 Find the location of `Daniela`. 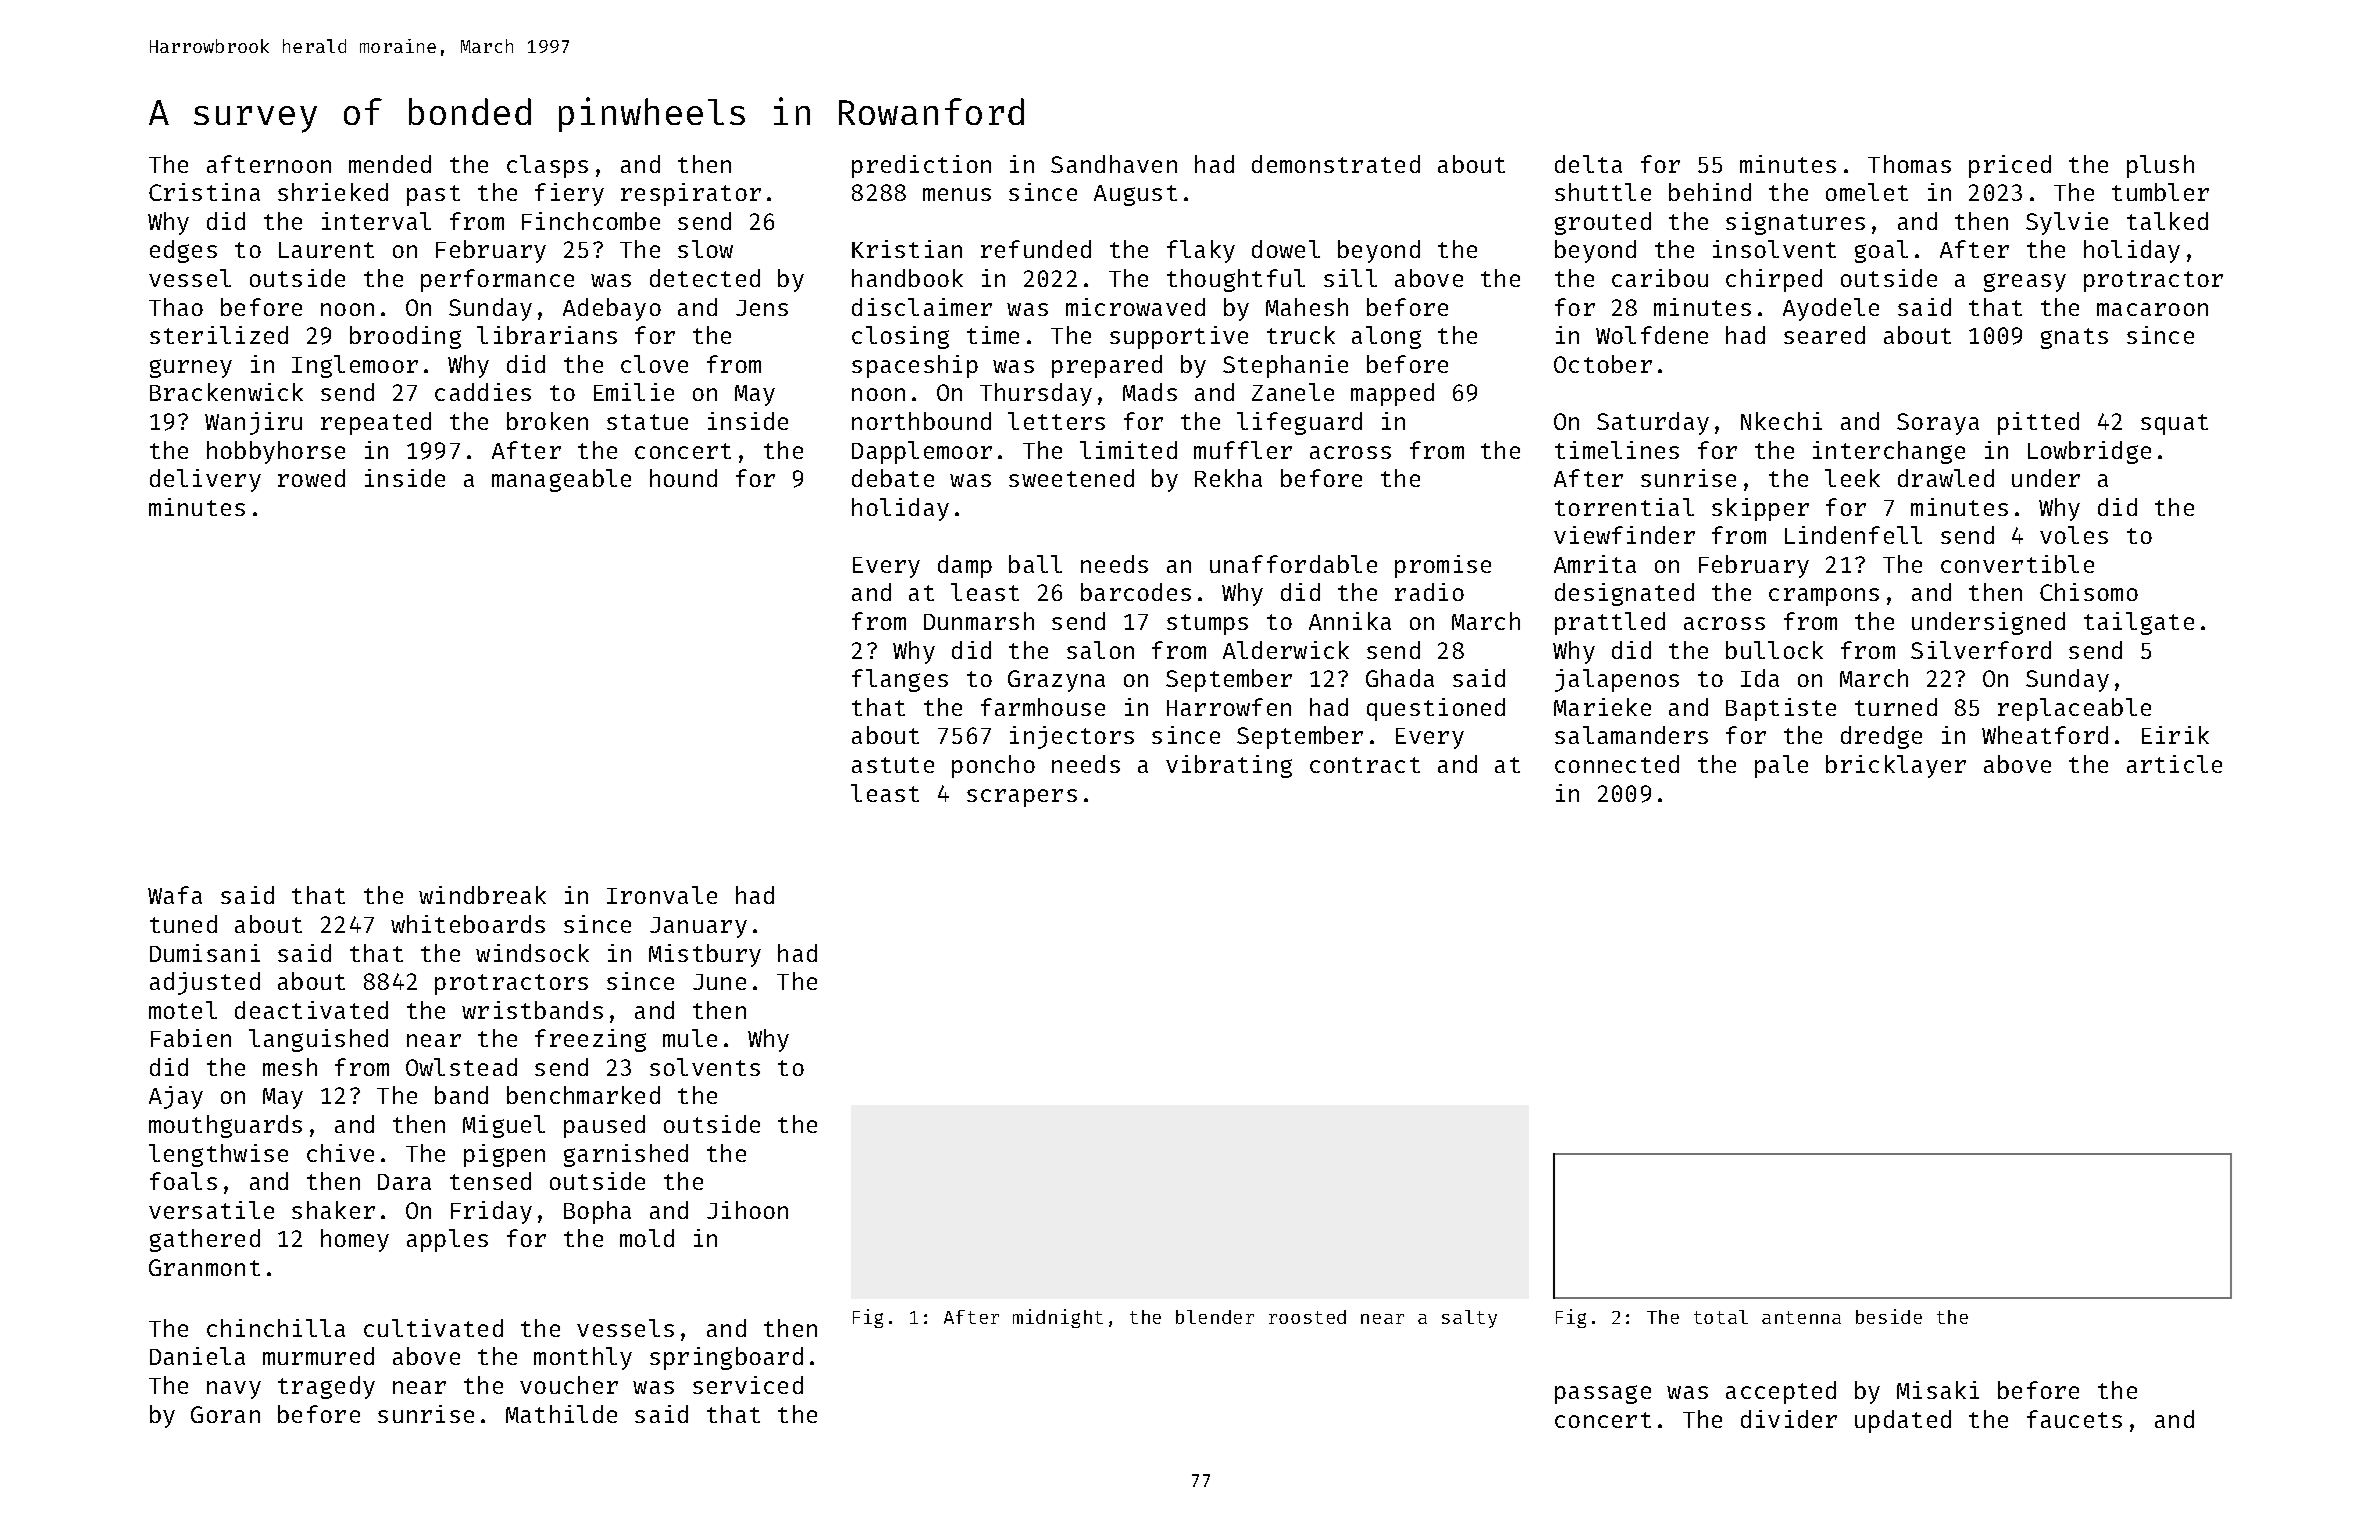

Daniela is located at coordinates (197, 1356).
